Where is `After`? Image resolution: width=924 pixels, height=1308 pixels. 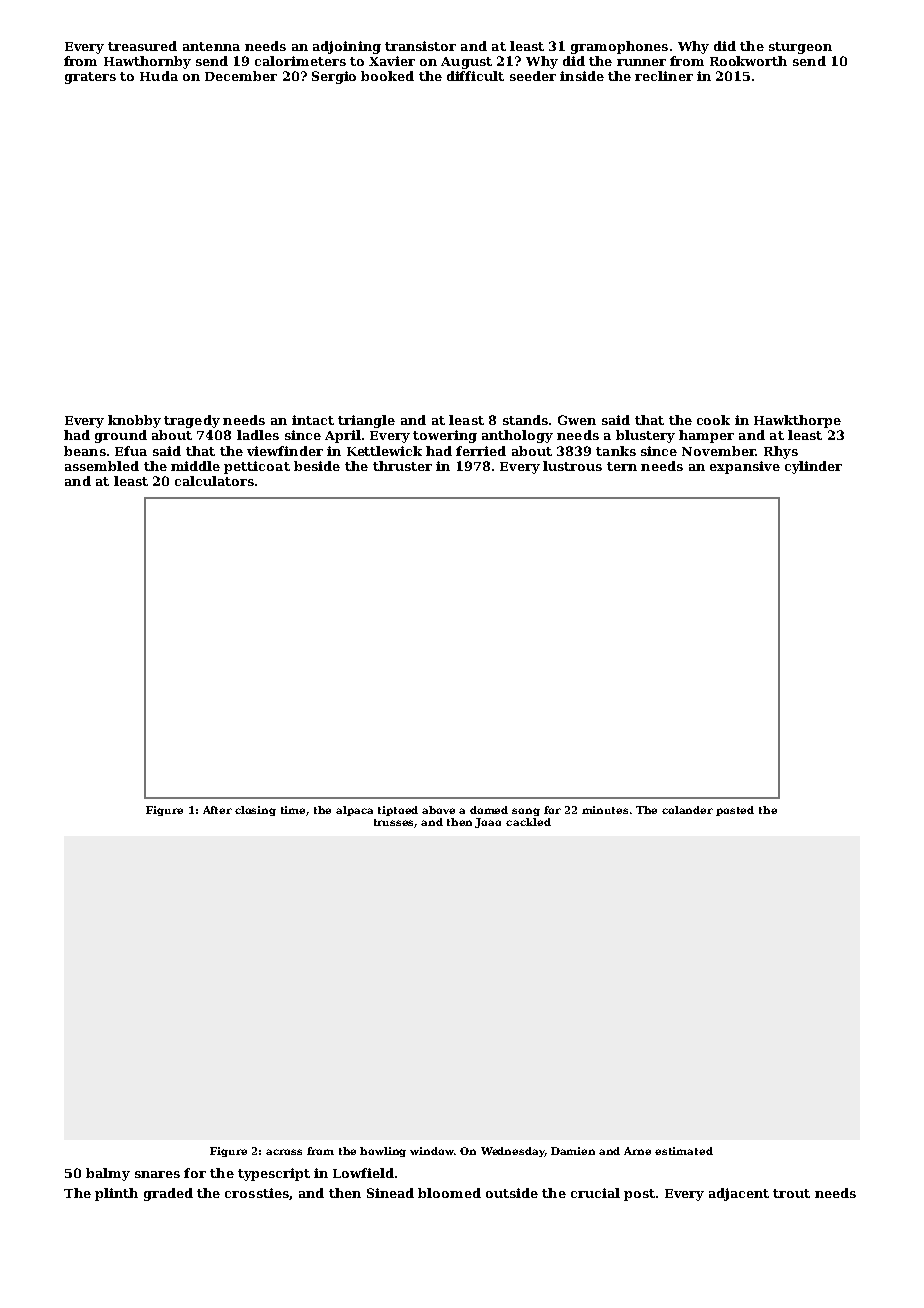
After is located at coordinates (217, 810).
